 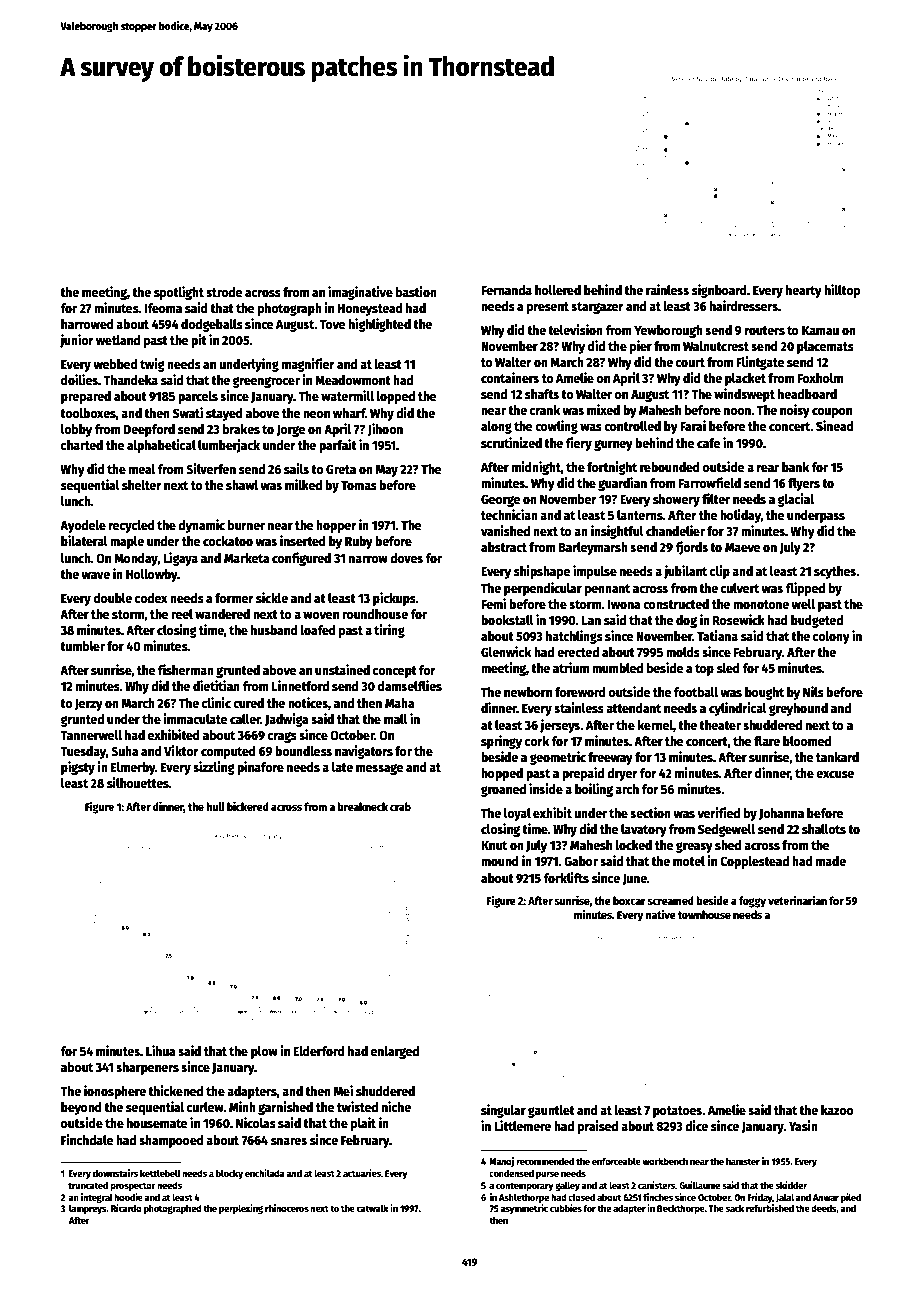 What do you see at coordinates (88, 1209) in the screenshot?
I see `lampreys` at bounding box center [88, 1209].
